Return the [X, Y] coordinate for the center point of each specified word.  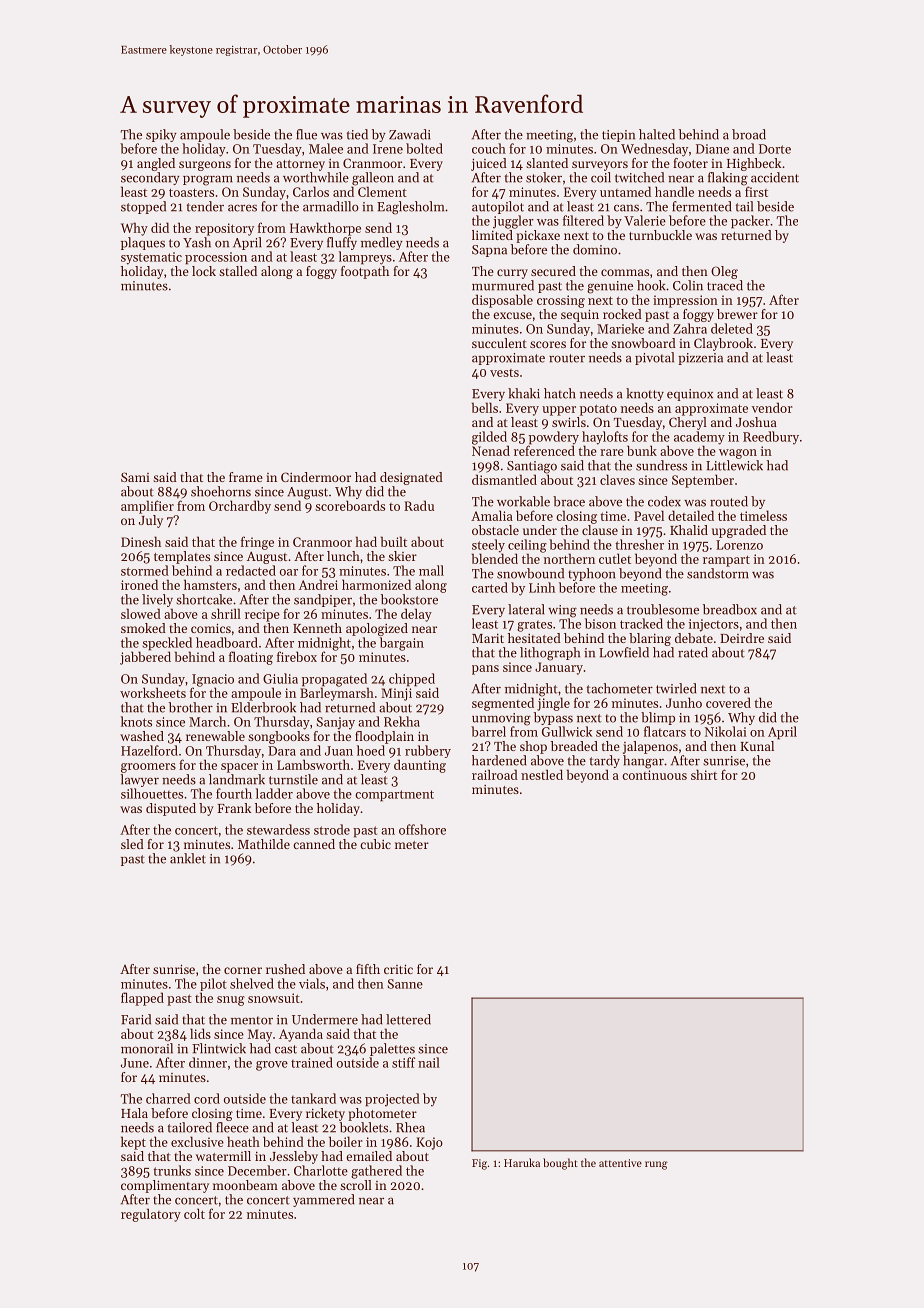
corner [243, 970]
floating [251, 658]
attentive [620, 1163]
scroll [356, 1185]
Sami [135, 477]
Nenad [491, 450]
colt [194, 1213]
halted [657, 134]
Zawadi [410, 134]
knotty [645, 394]
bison [600, 623]
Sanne [405, 984]
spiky [161, 135]
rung [656, 1165]
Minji [396, 694]
